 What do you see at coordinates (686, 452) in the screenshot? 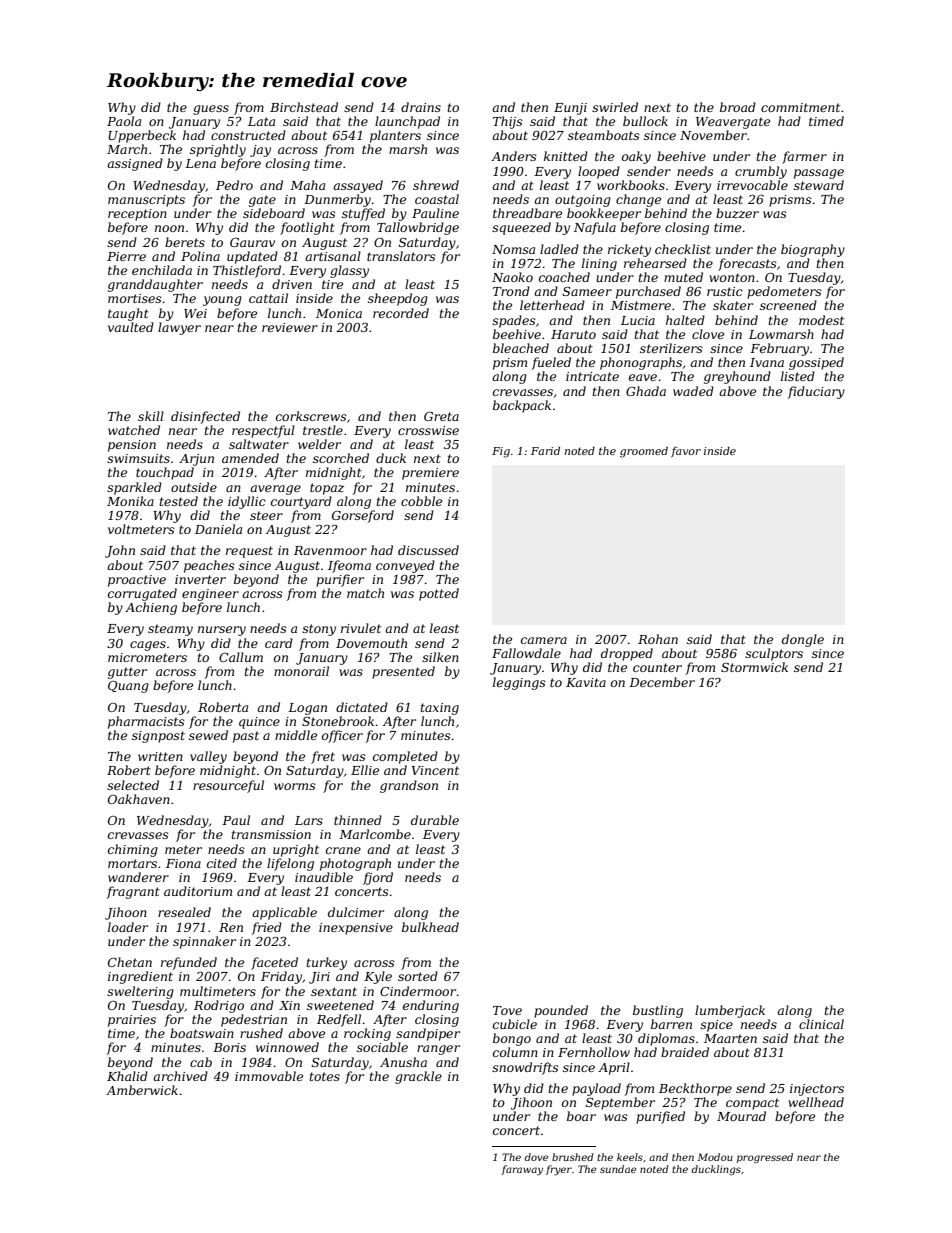
I see `favor` at bounding box center [686, 452].
